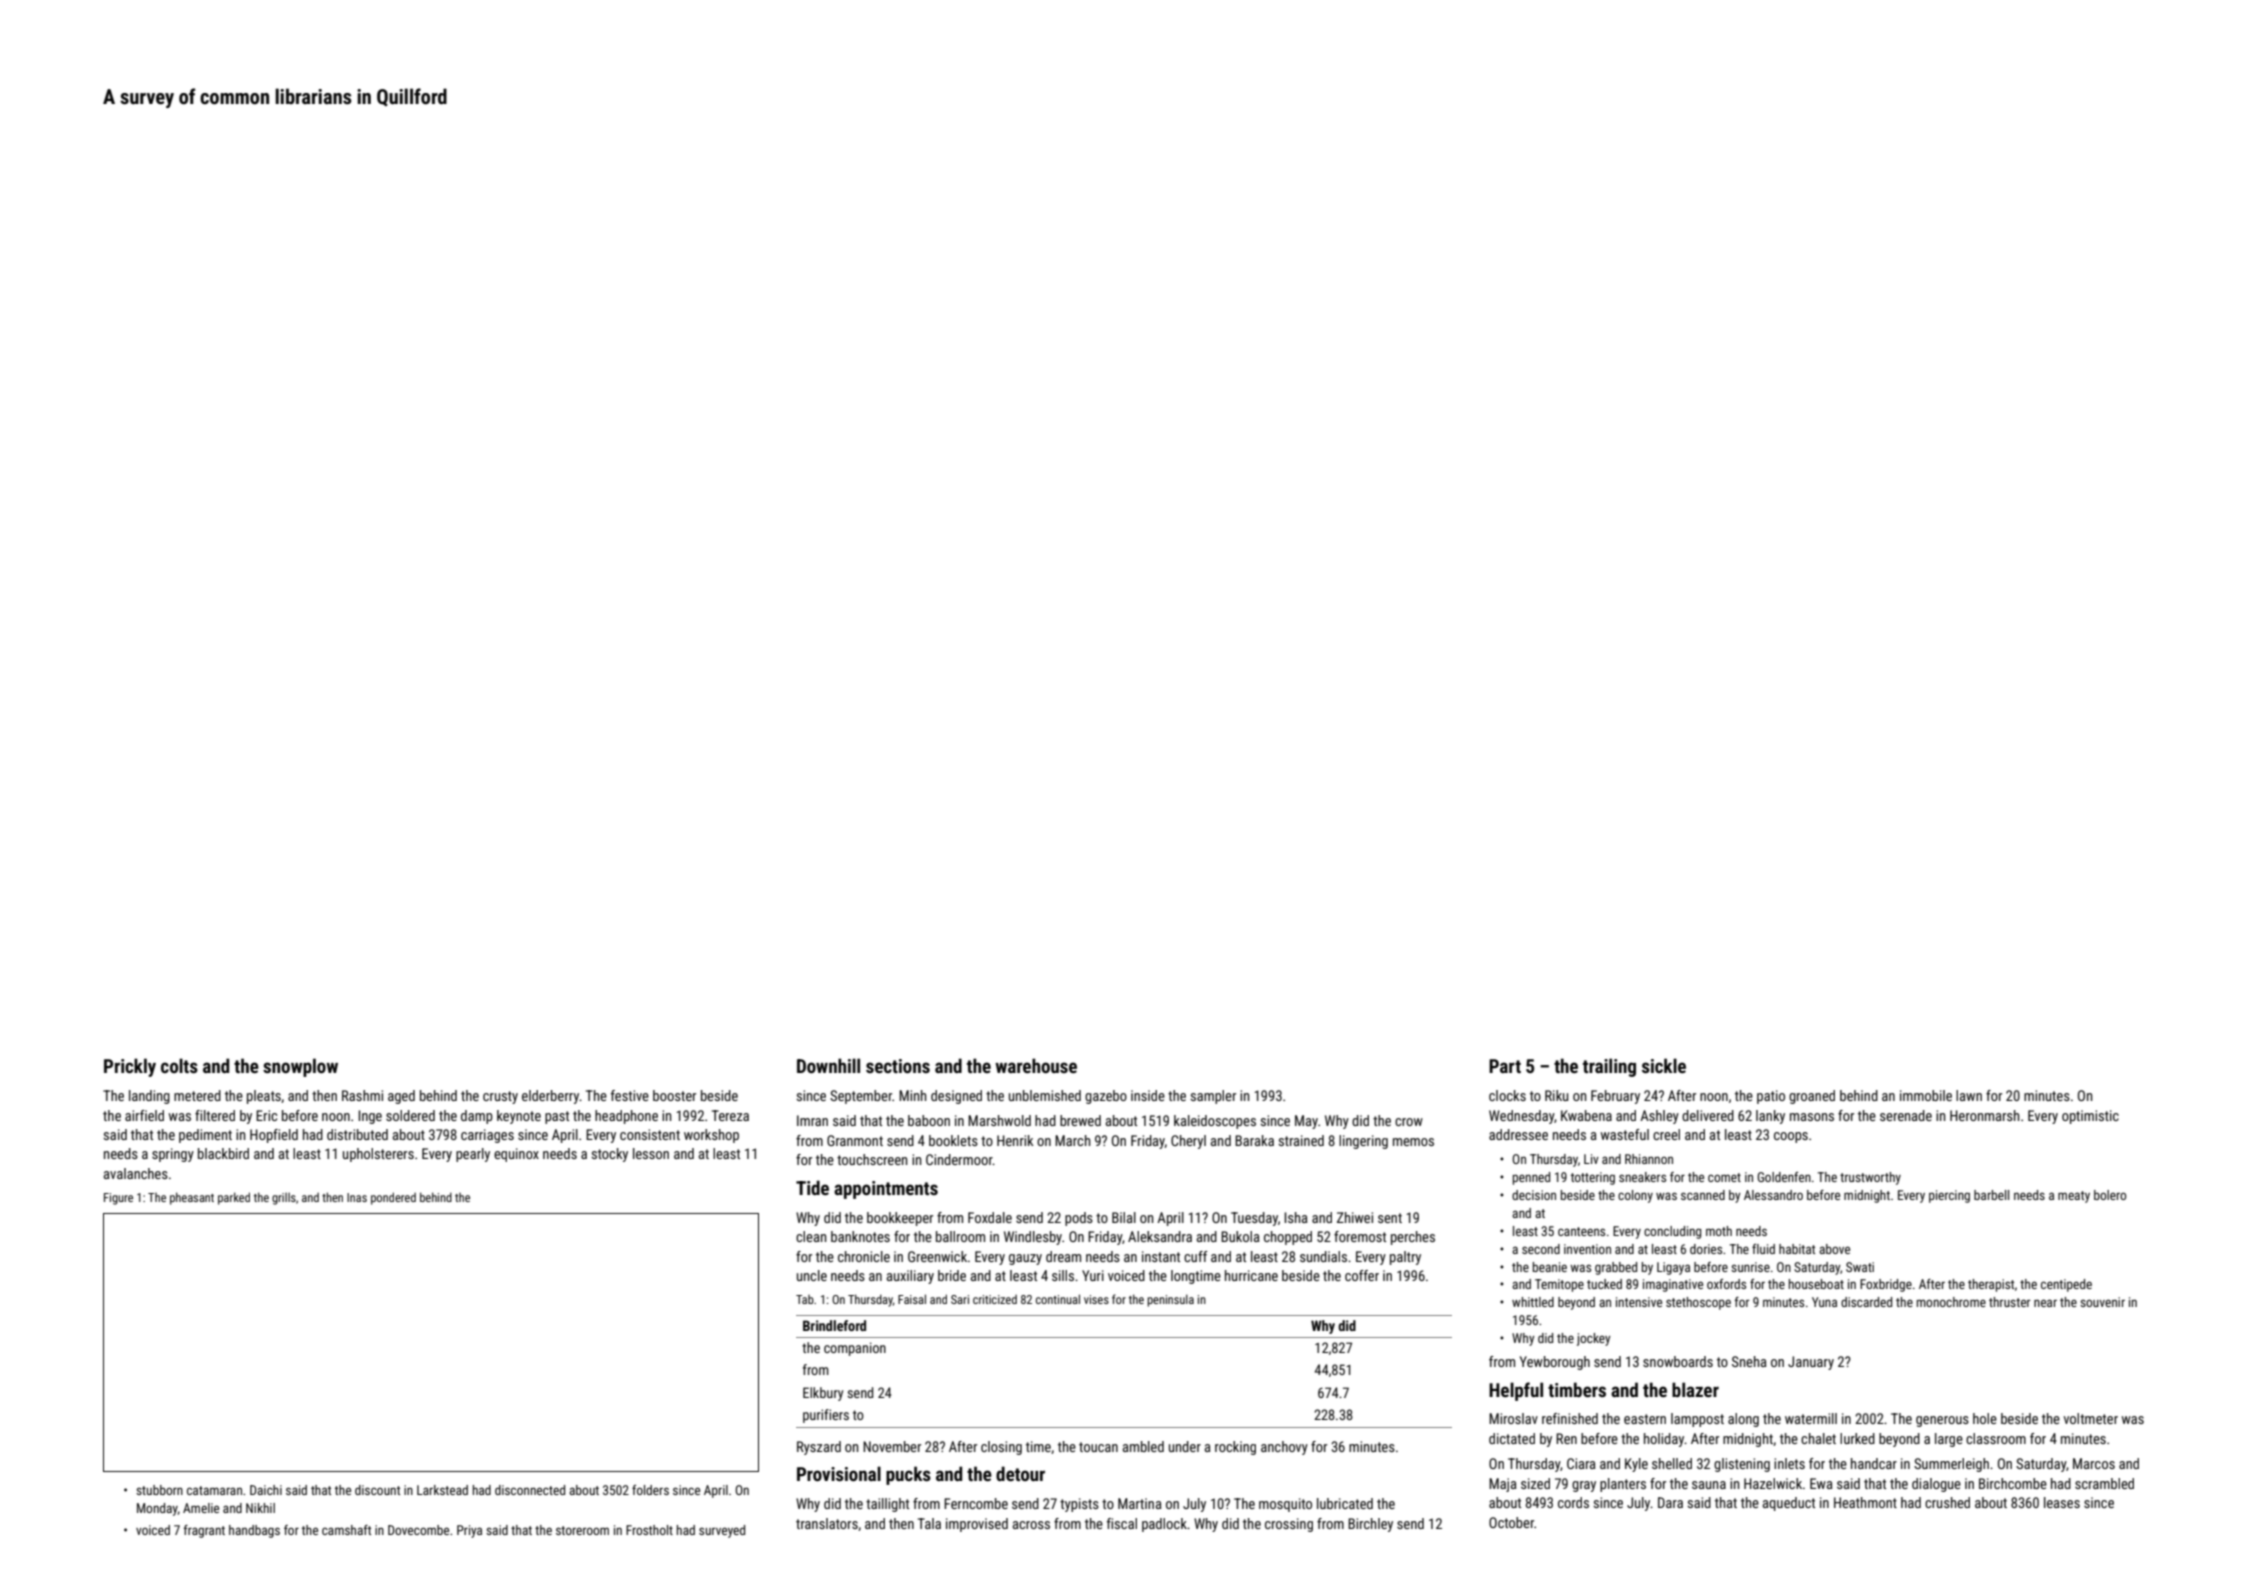 The image size is (2248, 1589). What do you see at coordinates (812, 1275) in the document?
I see `uncle` at bounding box center [812, 1275].
